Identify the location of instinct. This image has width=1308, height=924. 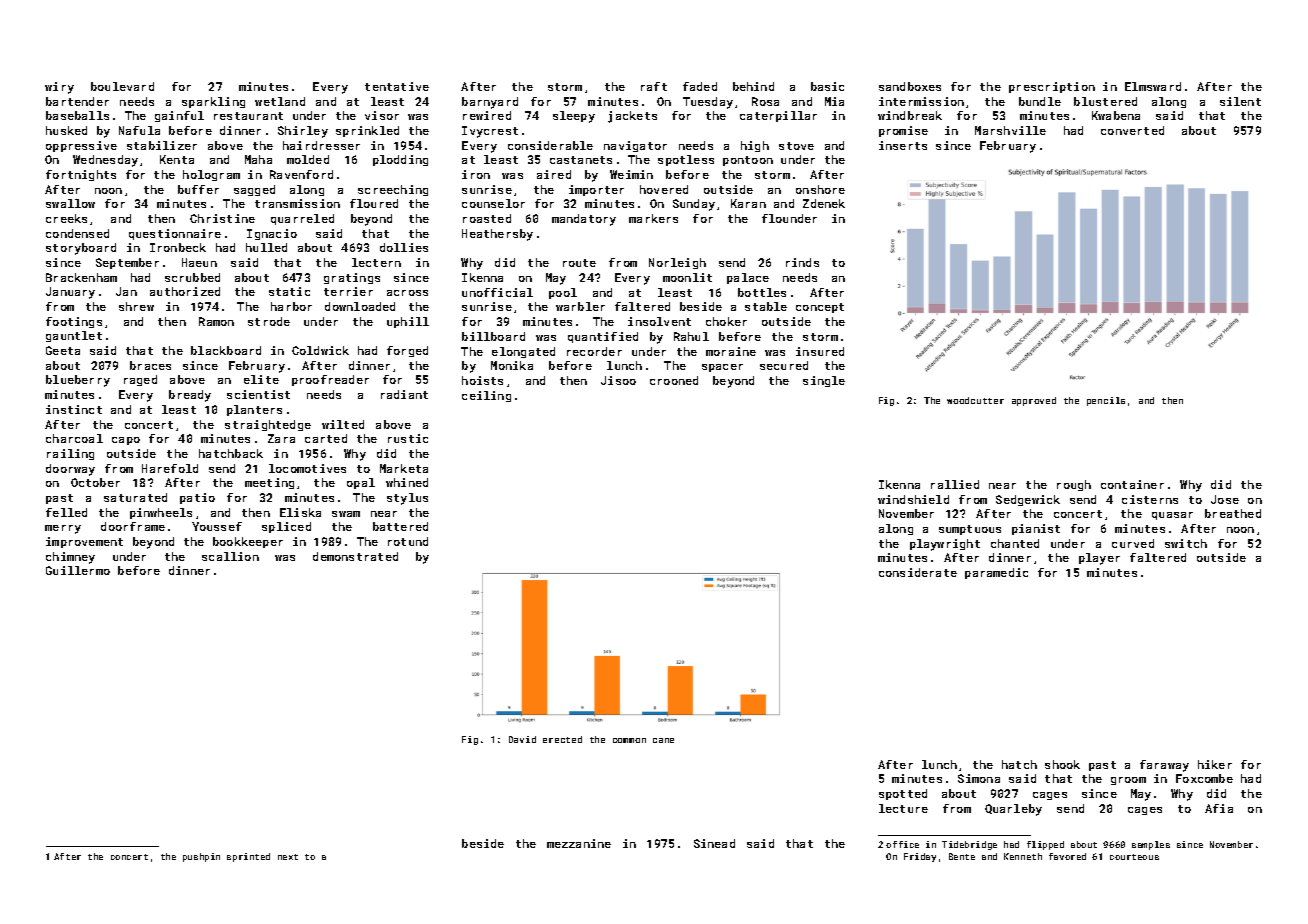
(74, 409).
